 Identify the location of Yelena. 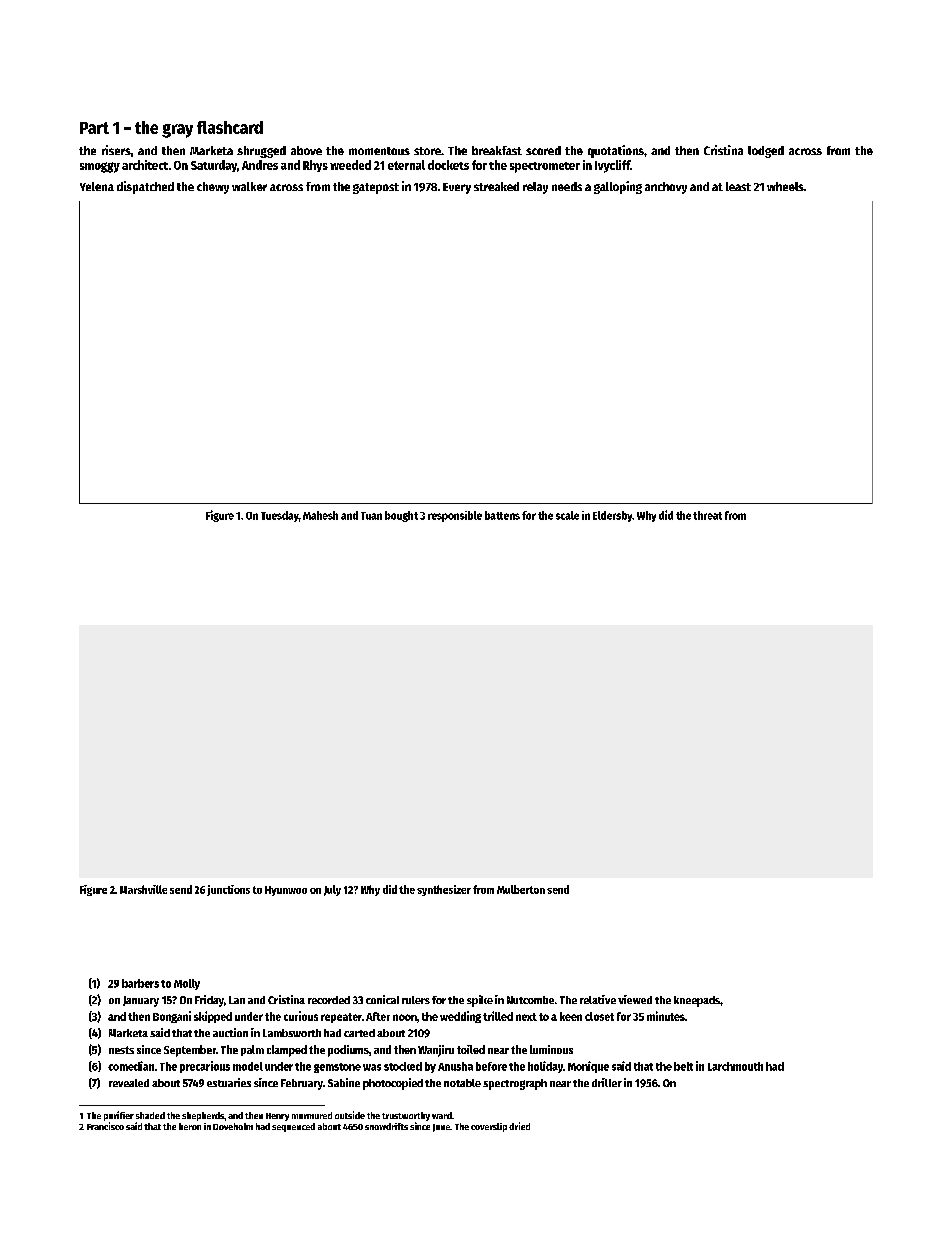
(97, 186).
